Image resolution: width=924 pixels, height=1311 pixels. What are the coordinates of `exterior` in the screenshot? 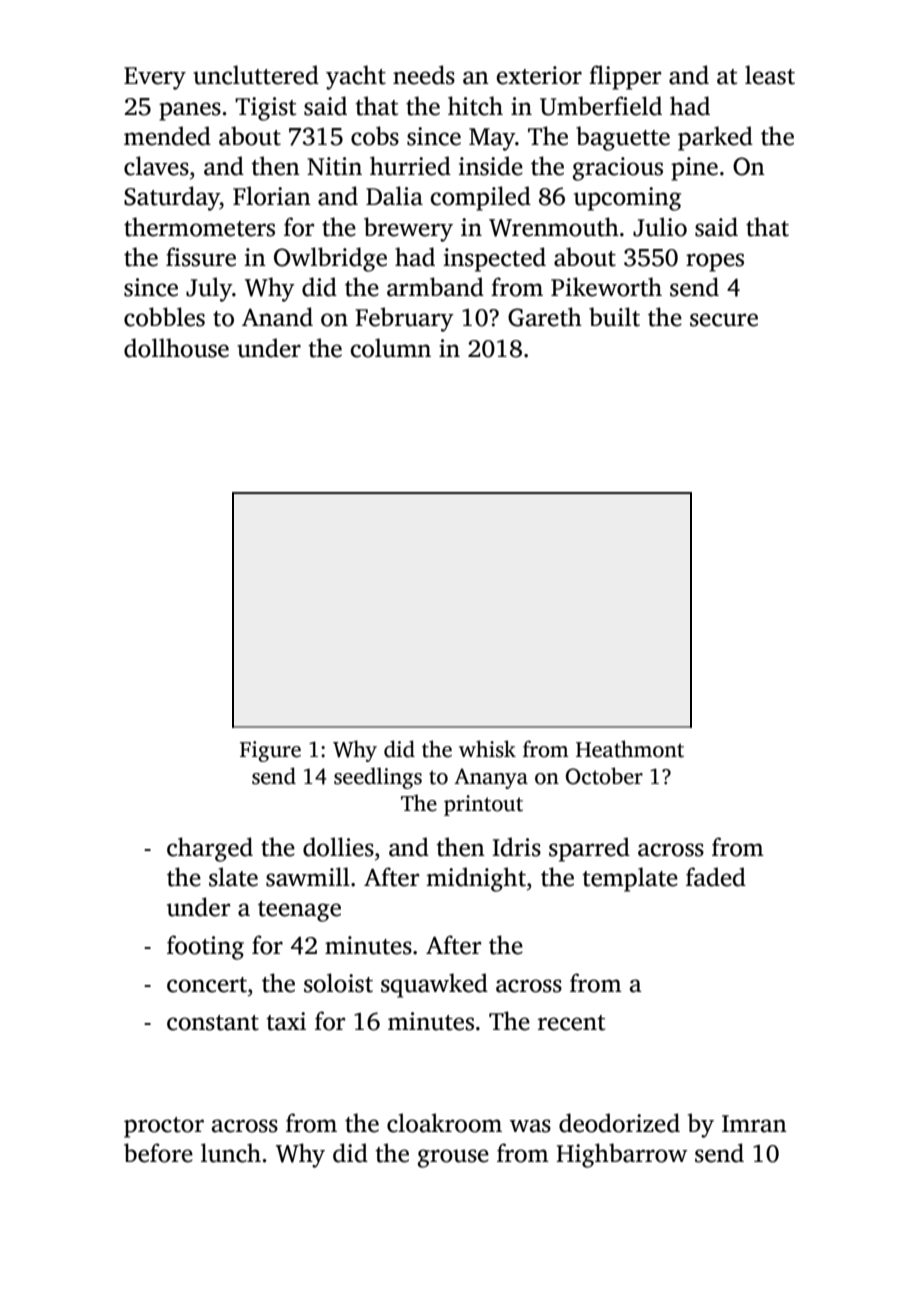 It's located at (539, 75).
